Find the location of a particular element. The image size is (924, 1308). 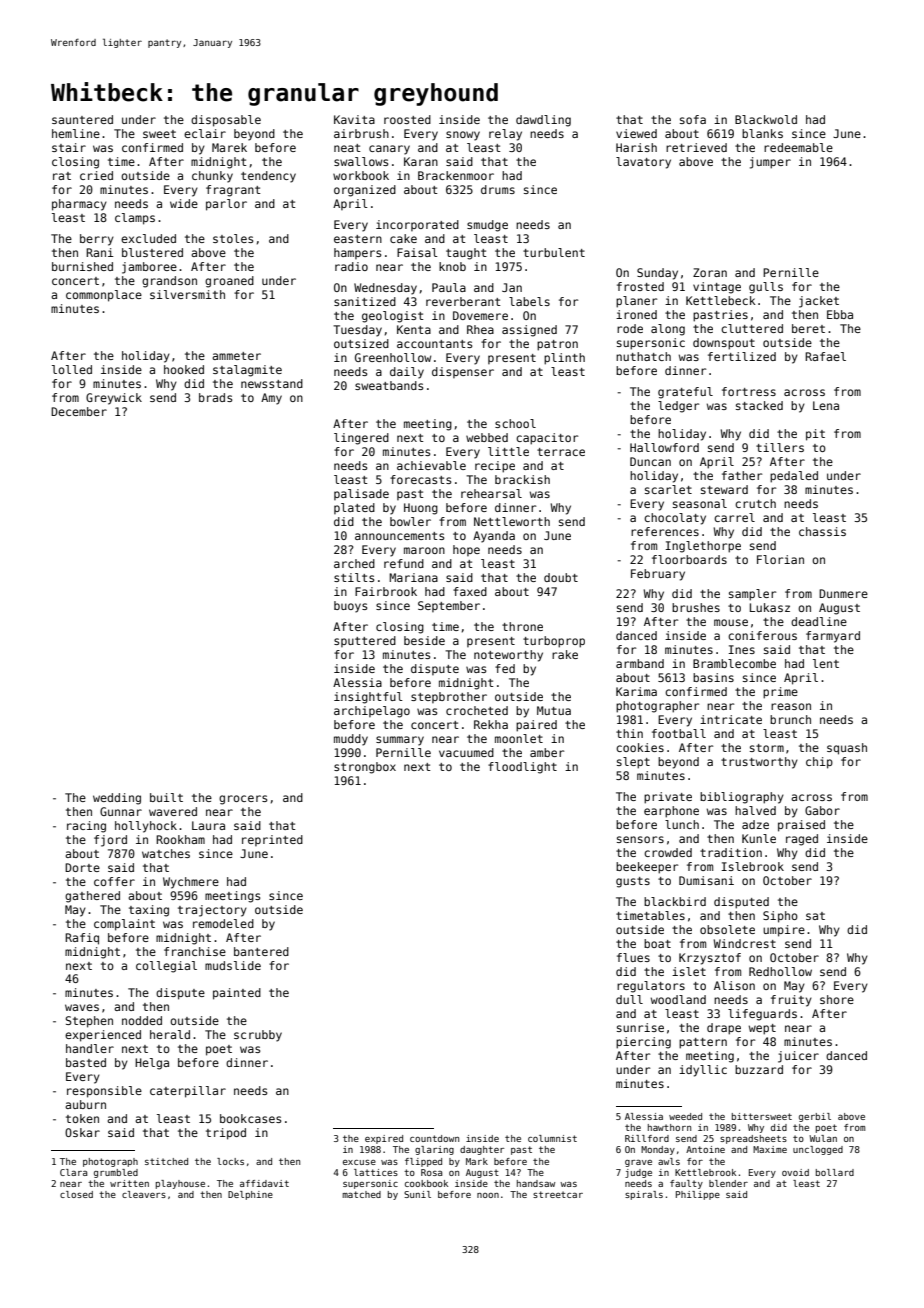

herald is located at coordinates (170, 1034).
